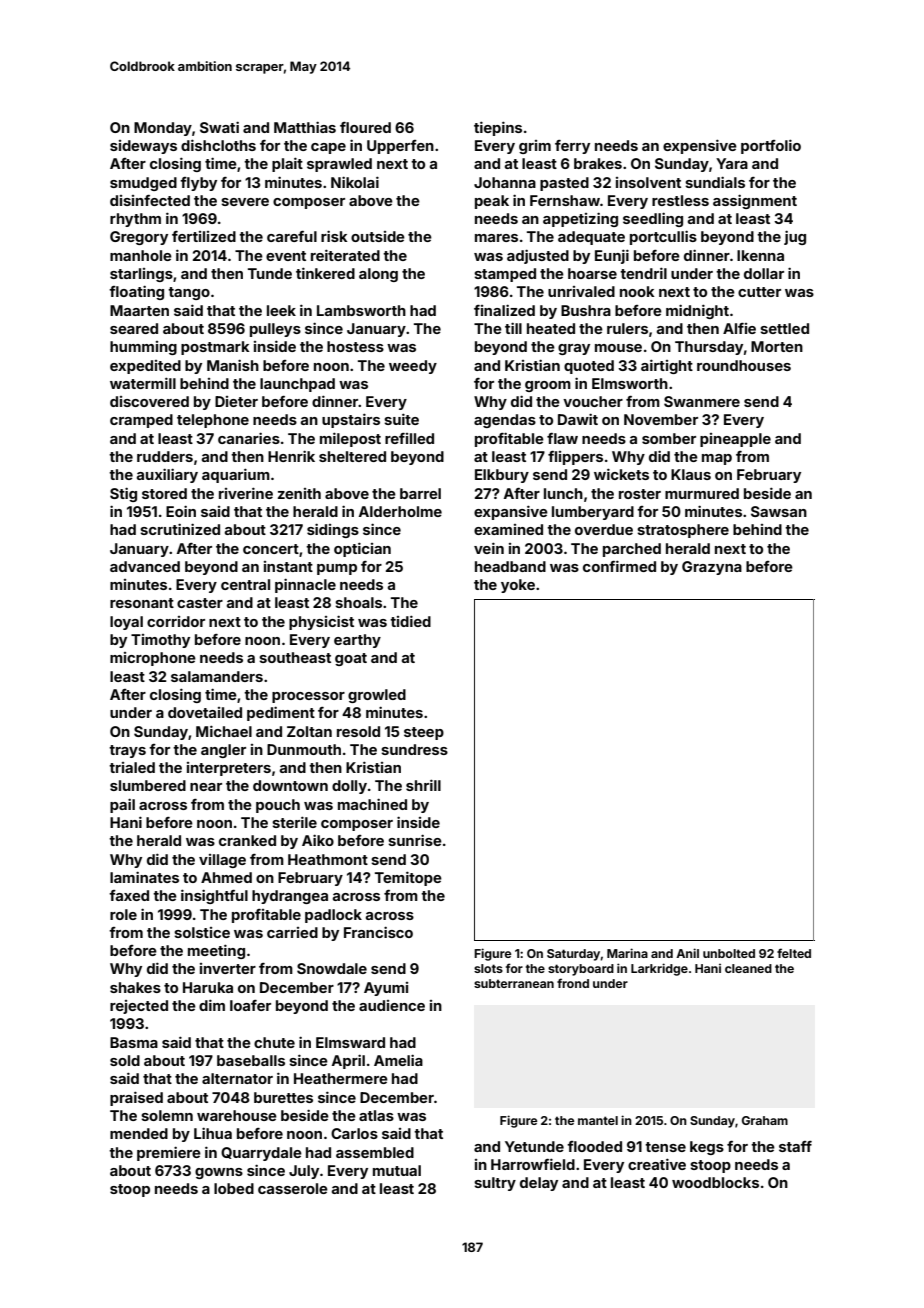 The height and width of the screenshot is (1308, 924). What do you see at coordinates (598, 163) in the screenshot?
I see `brakes` at bounding box center [598, 163].
